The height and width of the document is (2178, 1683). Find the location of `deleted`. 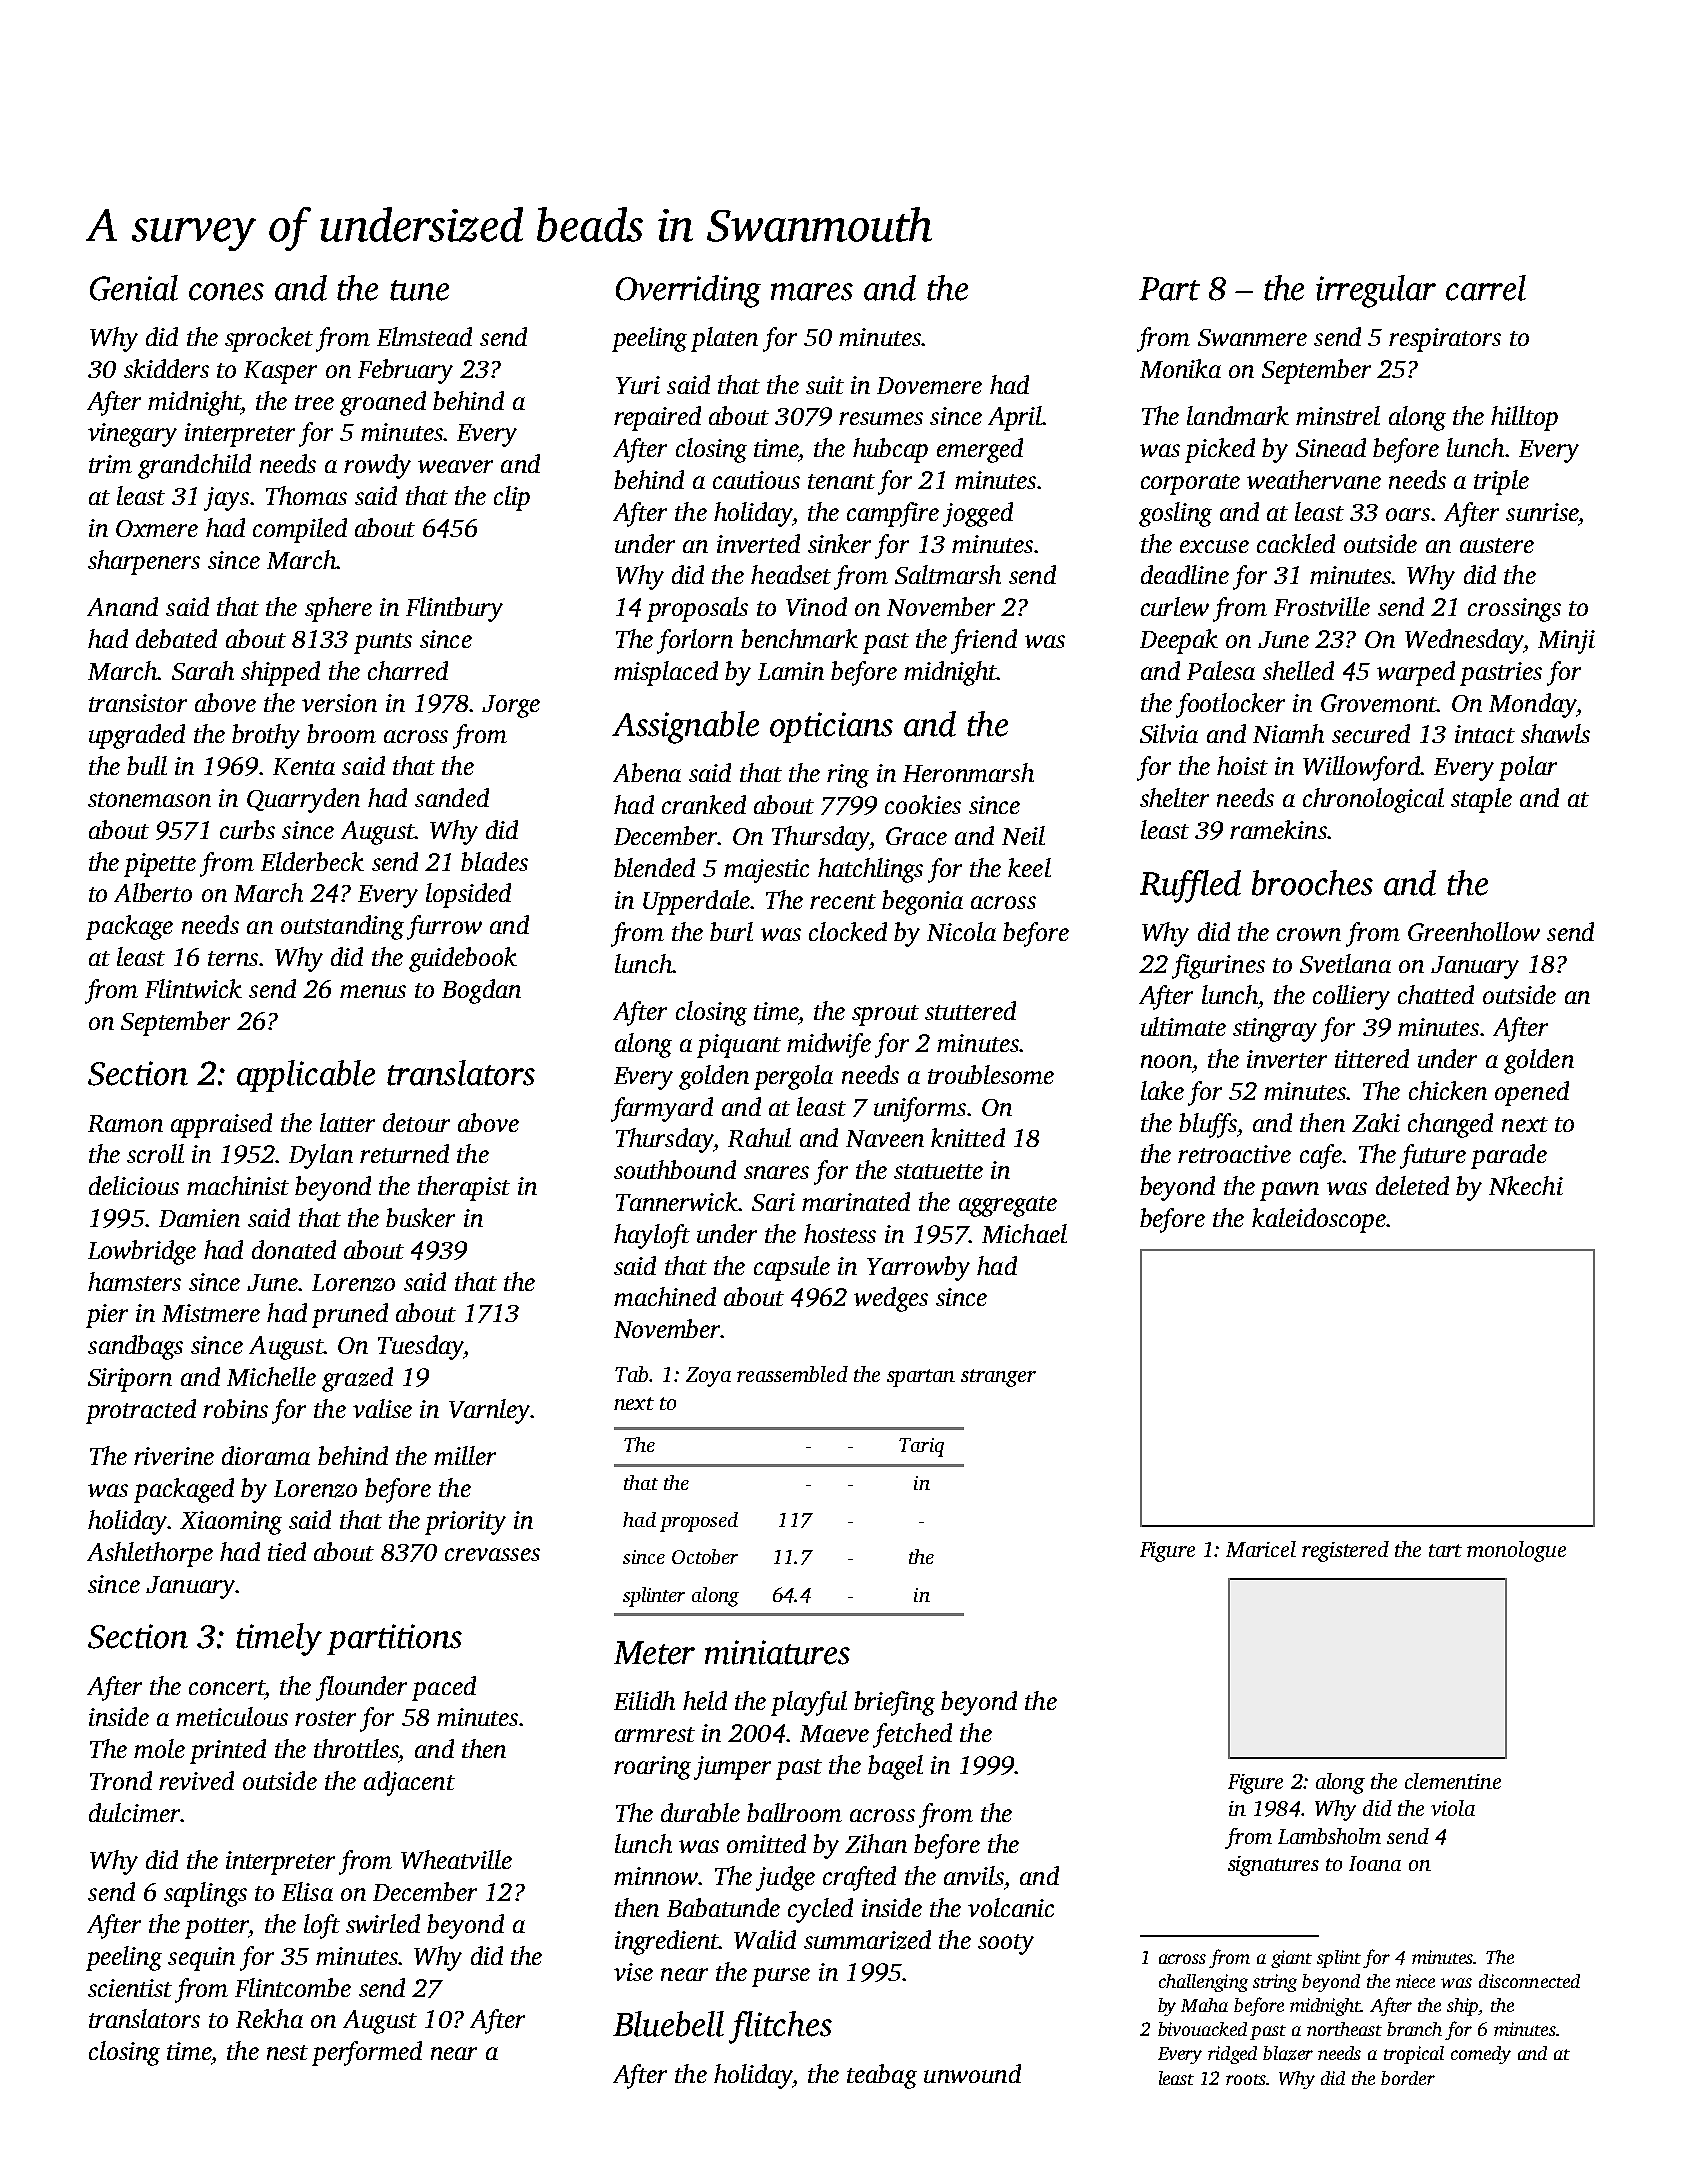

deleted is located at coordinates (1412, 1185).
